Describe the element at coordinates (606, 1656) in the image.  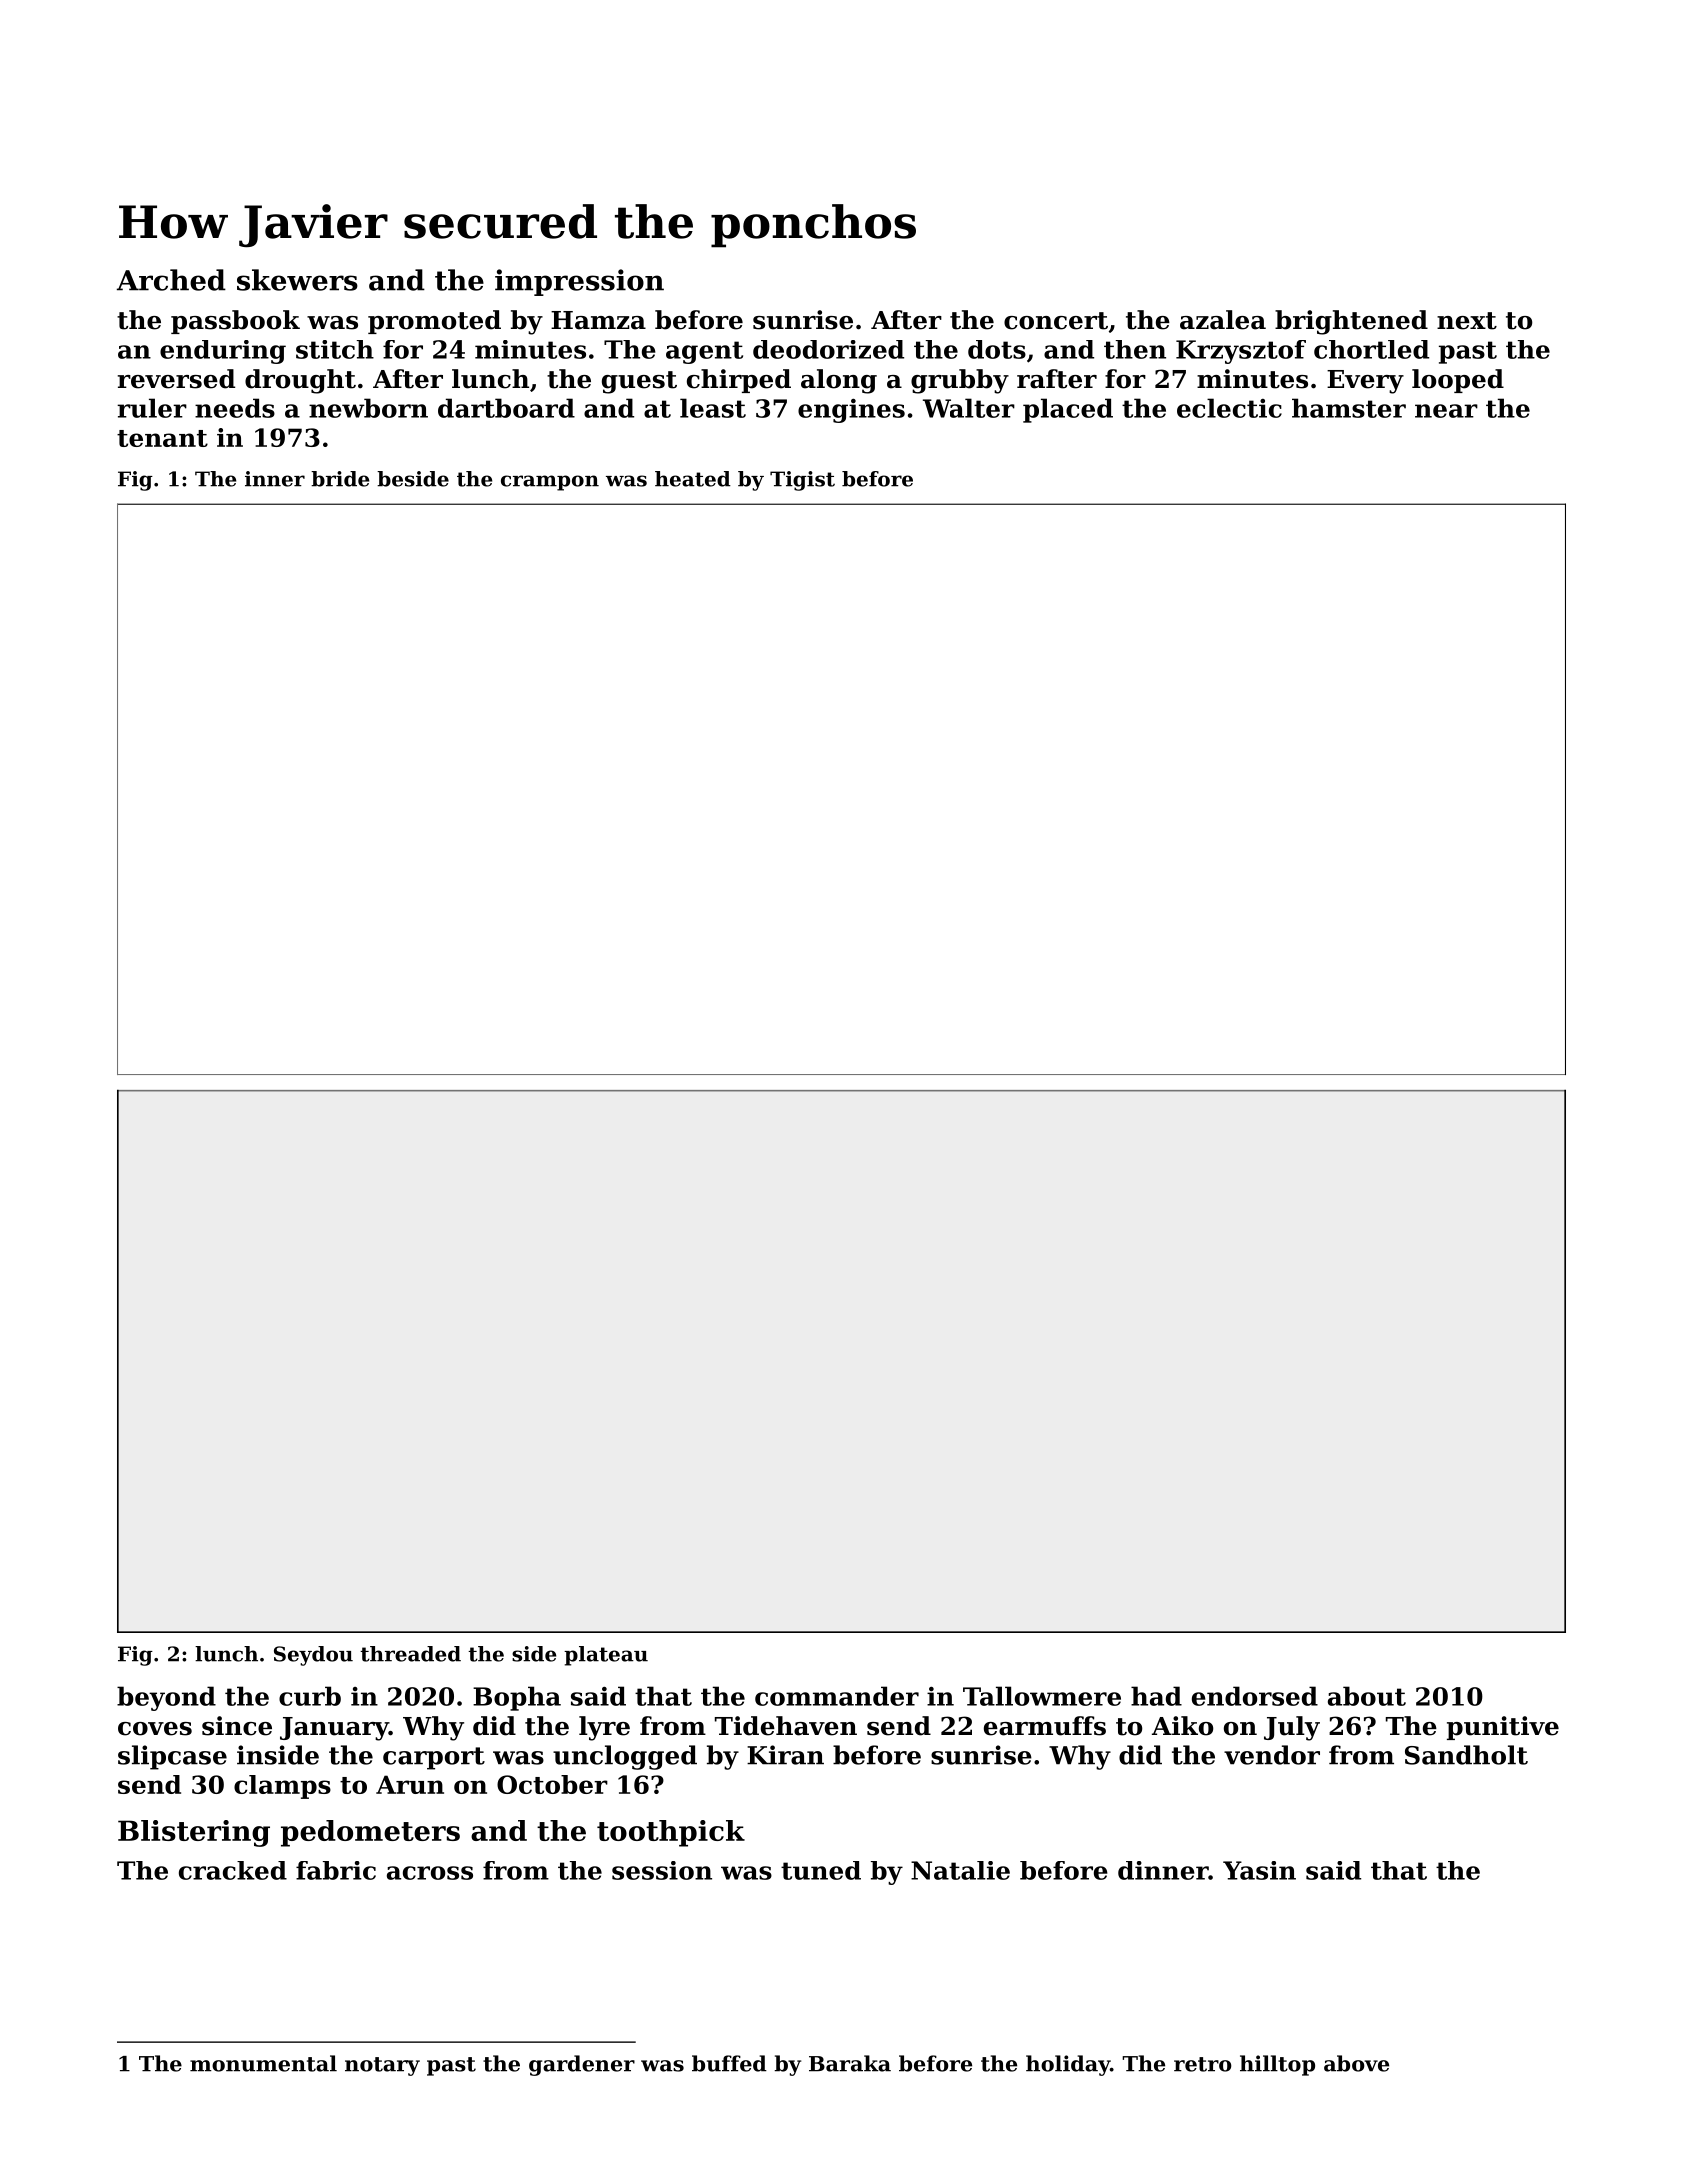
I see `plateau` at that location.
